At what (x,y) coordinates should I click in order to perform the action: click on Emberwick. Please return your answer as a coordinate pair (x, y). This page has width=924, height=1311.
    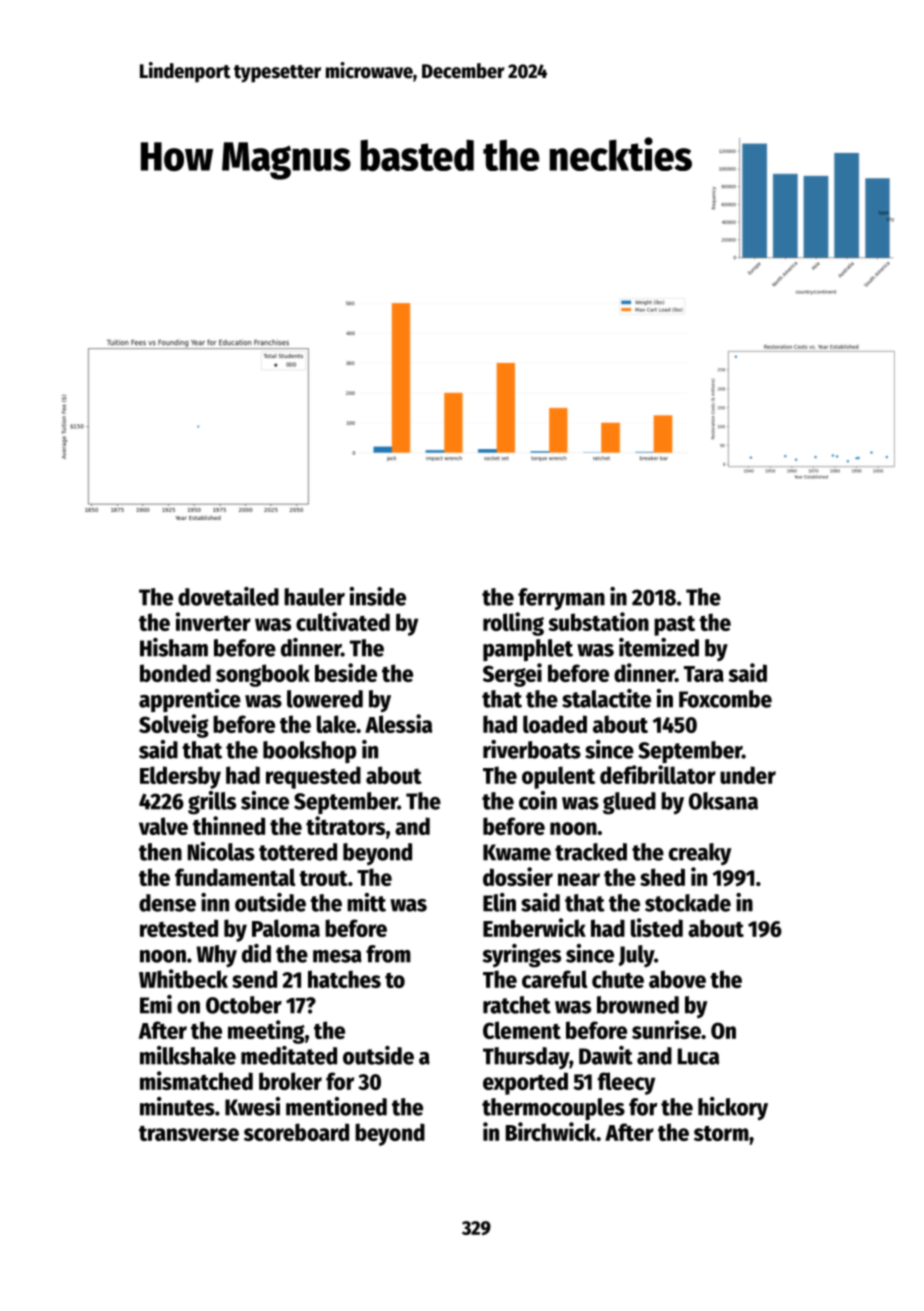
    Looking at the image, I should click on (534, 927).
